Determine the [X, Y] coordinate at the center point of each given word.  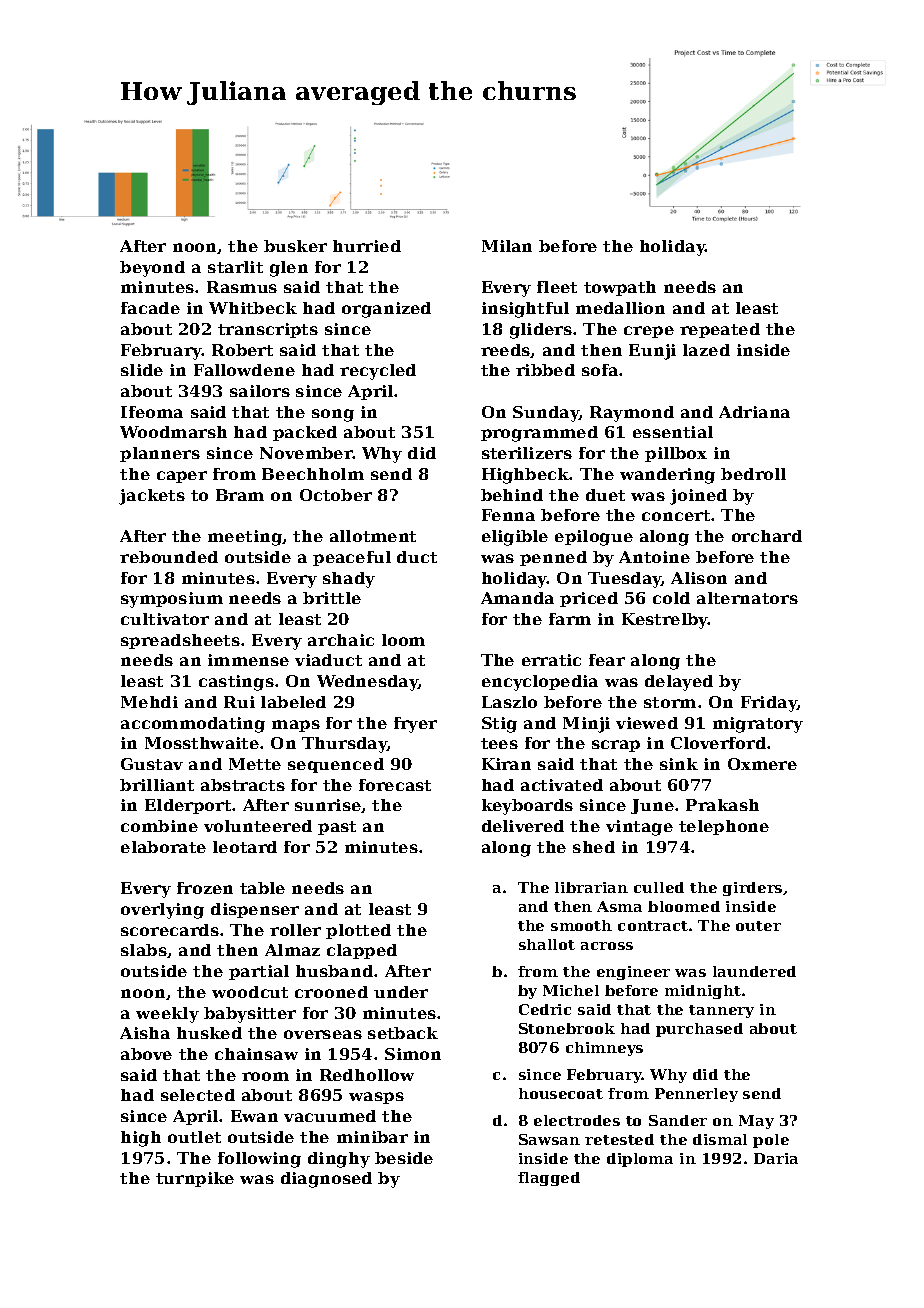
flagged [549, 1179]
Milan [507, 246]
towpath [620, 288]
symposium [172, 600]
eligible [515, 538]
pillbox [676, 454]
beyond [152, 269]
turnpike [195, 1179]
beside [404, 1158]
